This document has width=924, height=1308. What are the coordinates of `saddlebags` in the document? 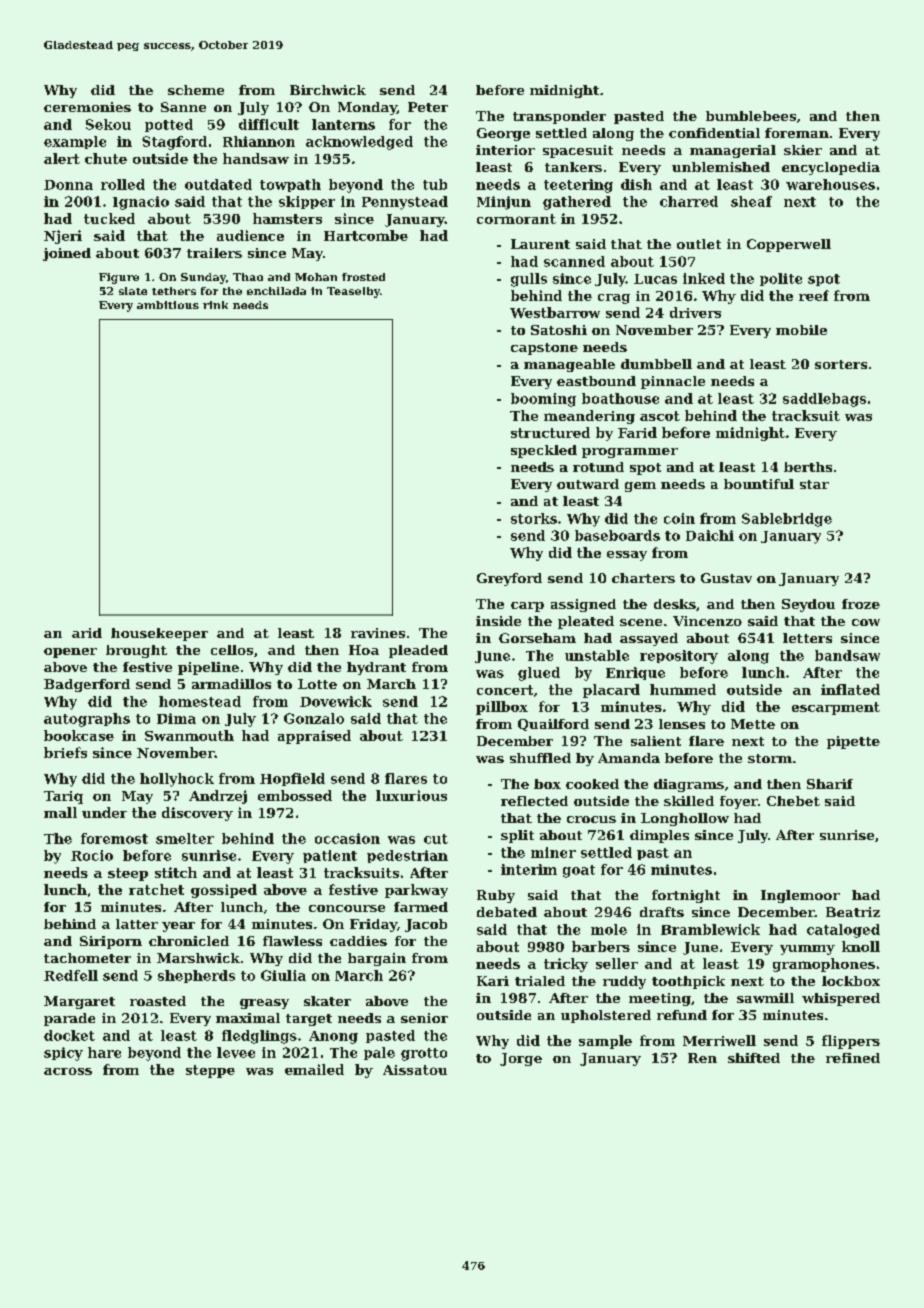 It's located at (824, 400).
